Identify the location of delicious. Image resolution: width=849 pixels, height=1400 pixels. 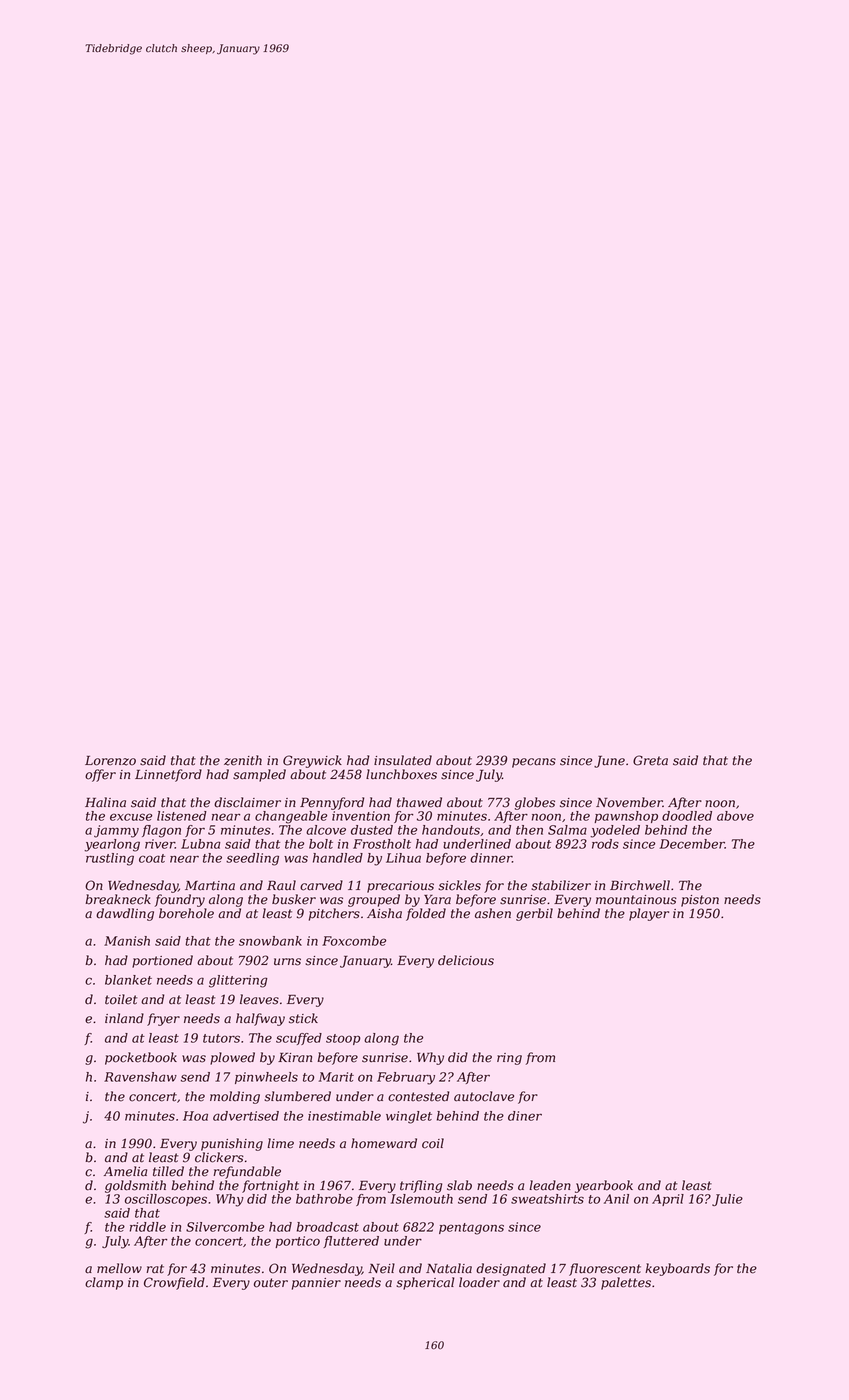
(466, 960).
